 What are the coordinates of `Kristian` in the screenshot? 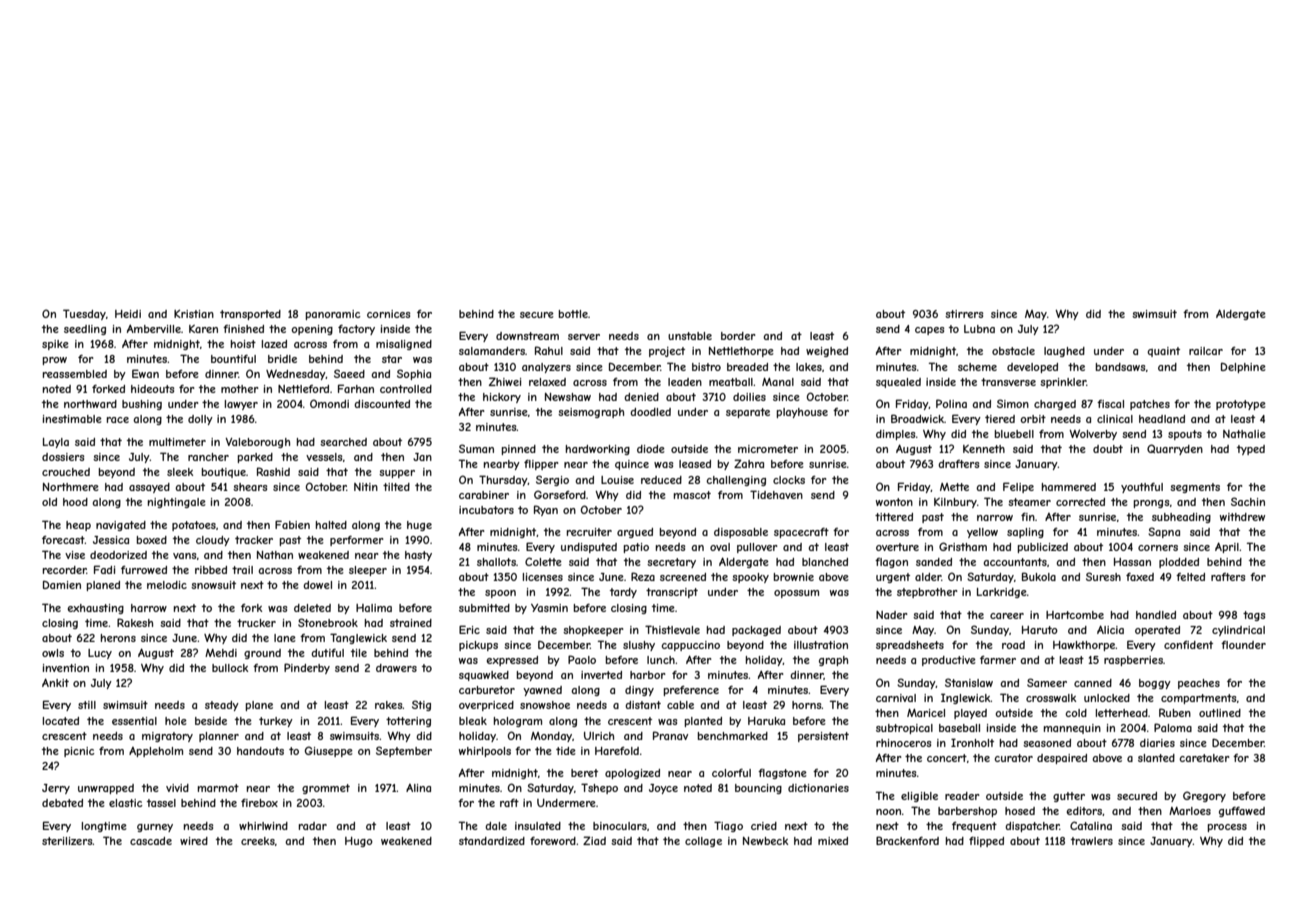 It's located at (194, 314).
